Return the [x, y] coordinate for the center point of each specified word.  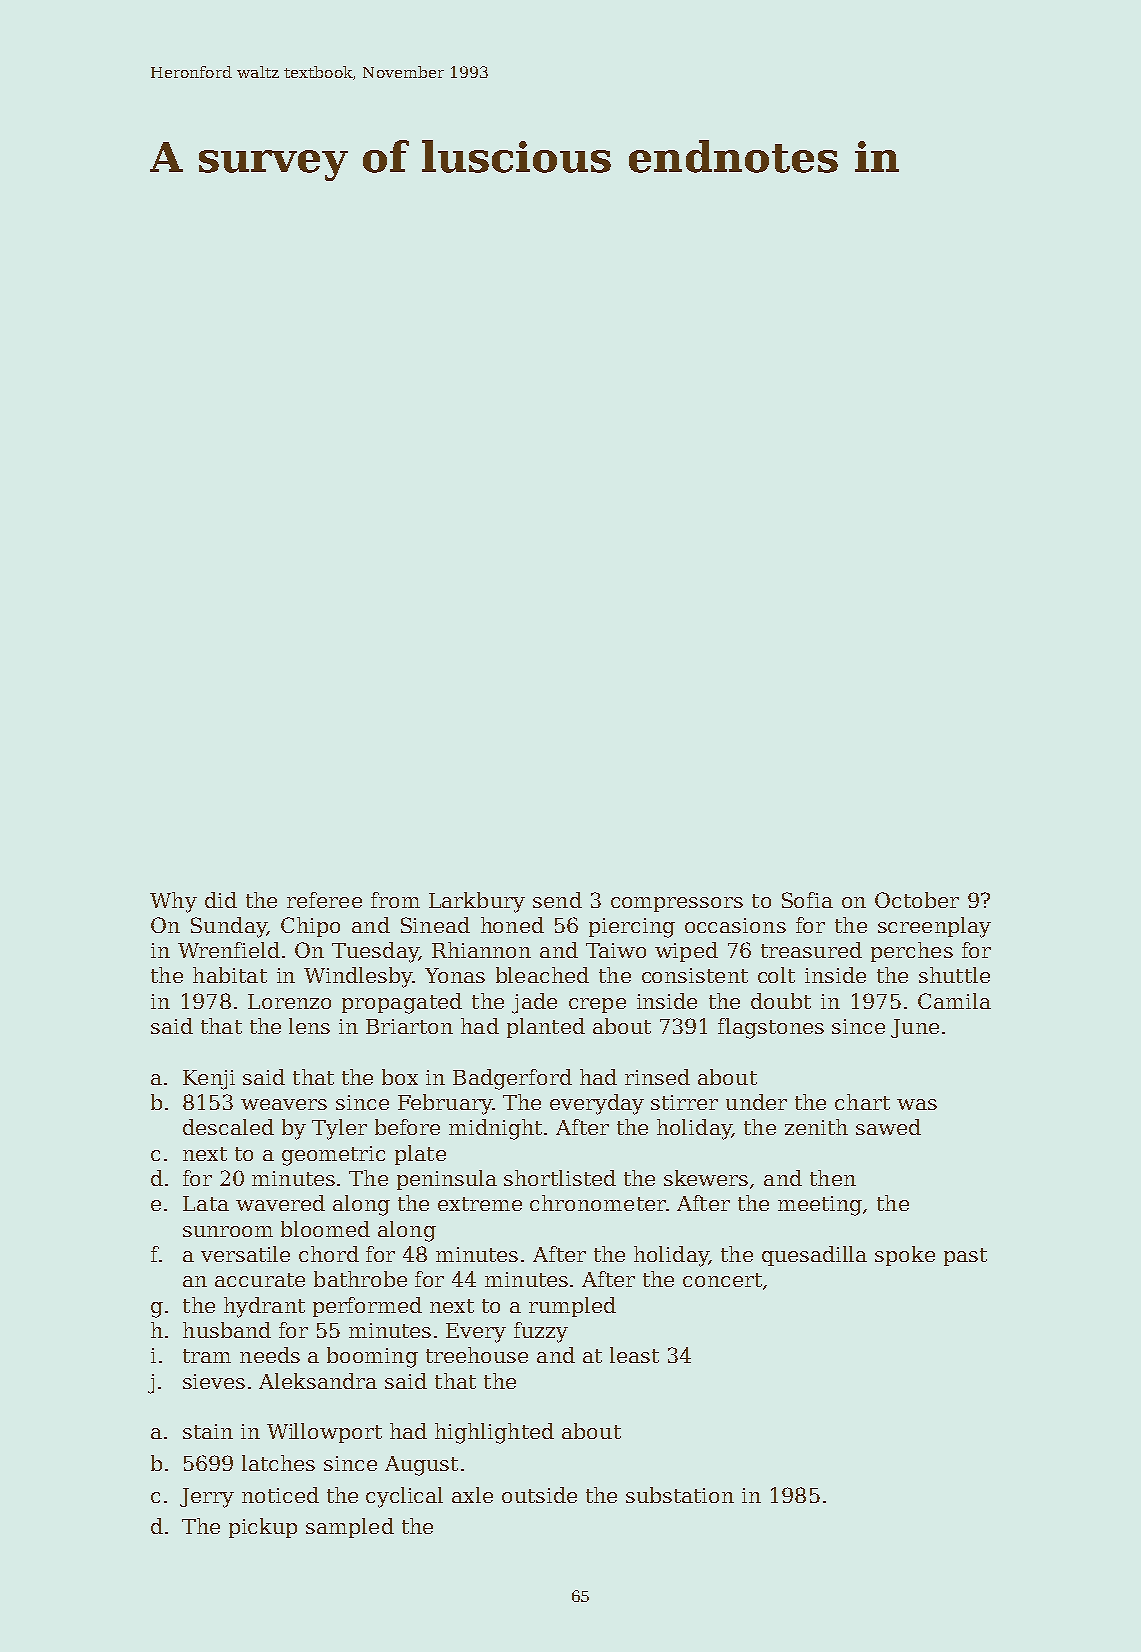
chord [329, 1254]
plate [420, 1155]
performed [367, 1307]
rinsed [657, 1077]
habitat [230, 975]
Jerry [207, 1498]
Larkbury [477, 902]
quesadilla [814, 1256]
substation [680, 1495]
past [965, 1257]
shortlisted [560, 1178]
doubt [781, 1001]
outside [539, 1495]
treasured [811, 950]
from [395, 900]
